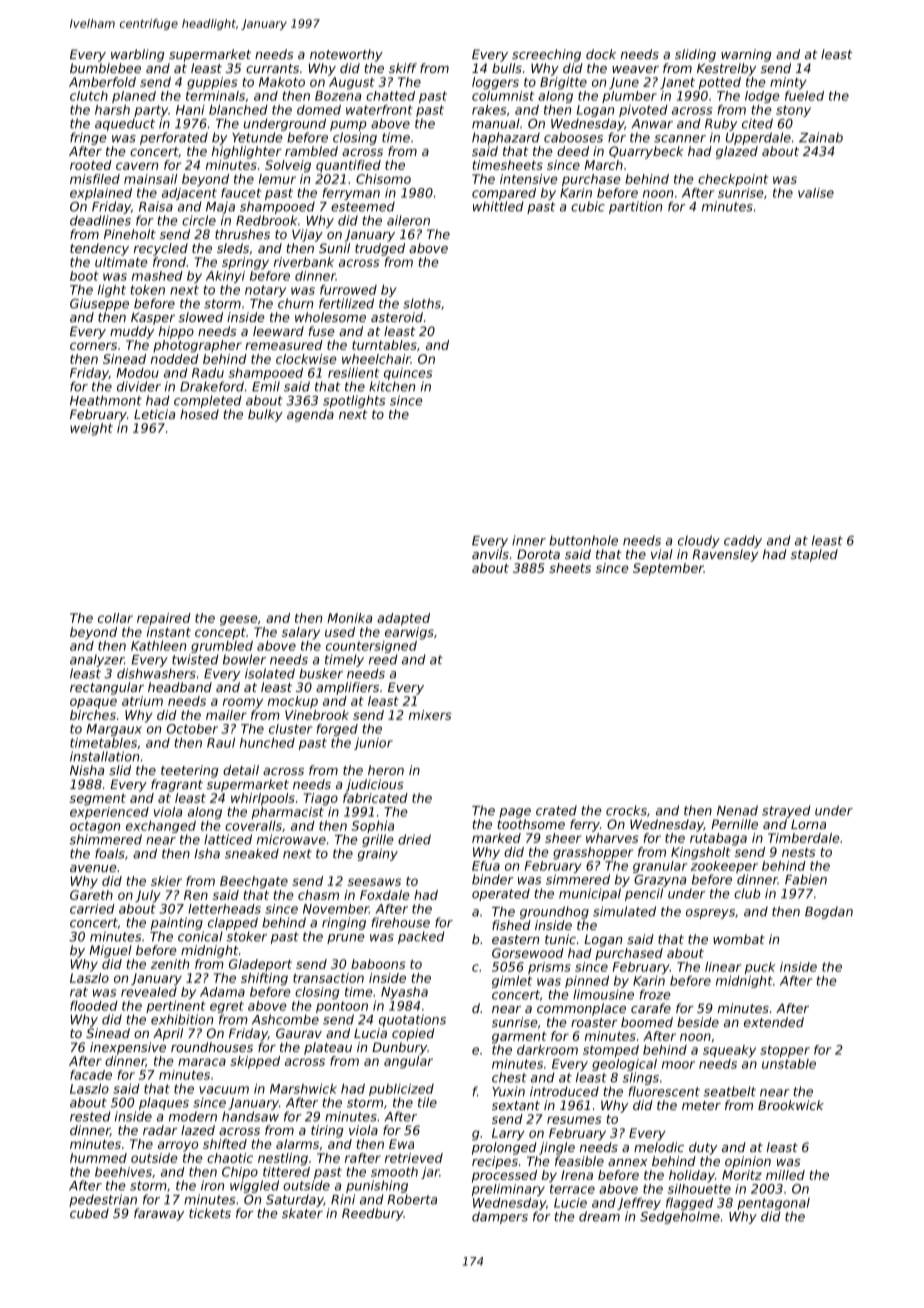 Image resolution: width=924 pixels, height=1308 pixels. Describe the element at coordinates (746, 55) in the screenshot. I see `warning` at that location.
